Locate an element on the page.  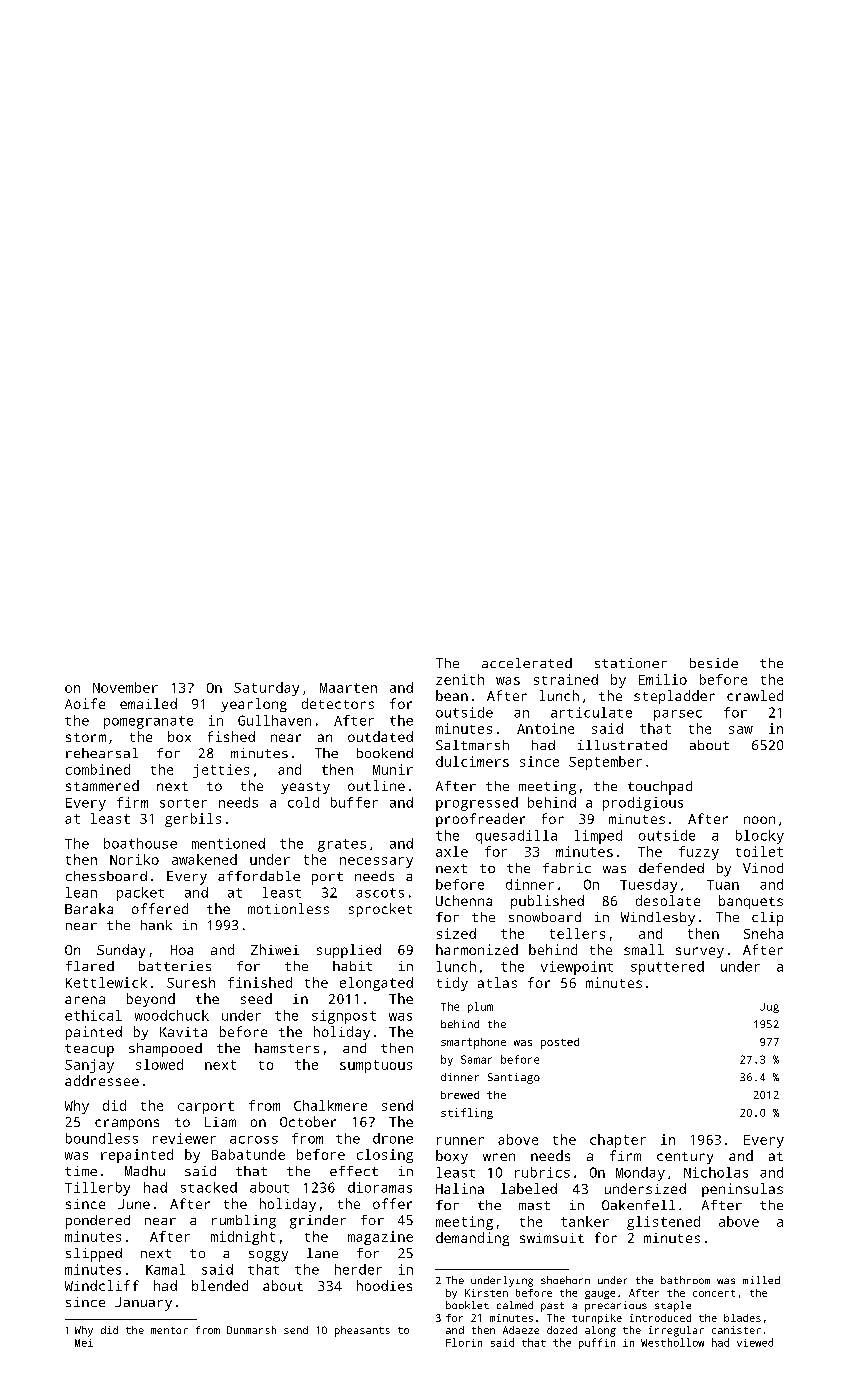
tidy is located at coordinates (452, 984).
